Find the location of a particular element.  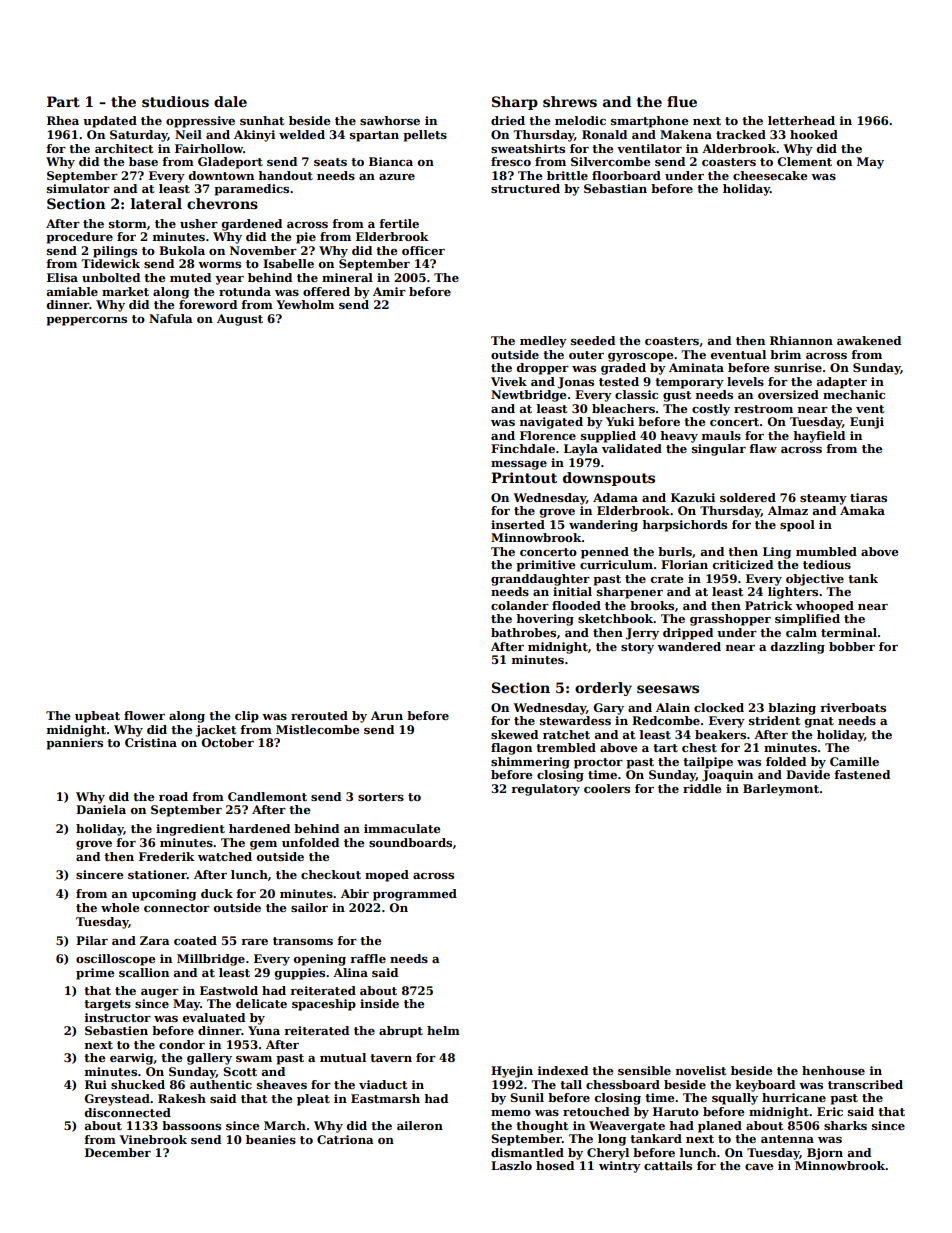

awakened is located at coordinates (869, 340).
